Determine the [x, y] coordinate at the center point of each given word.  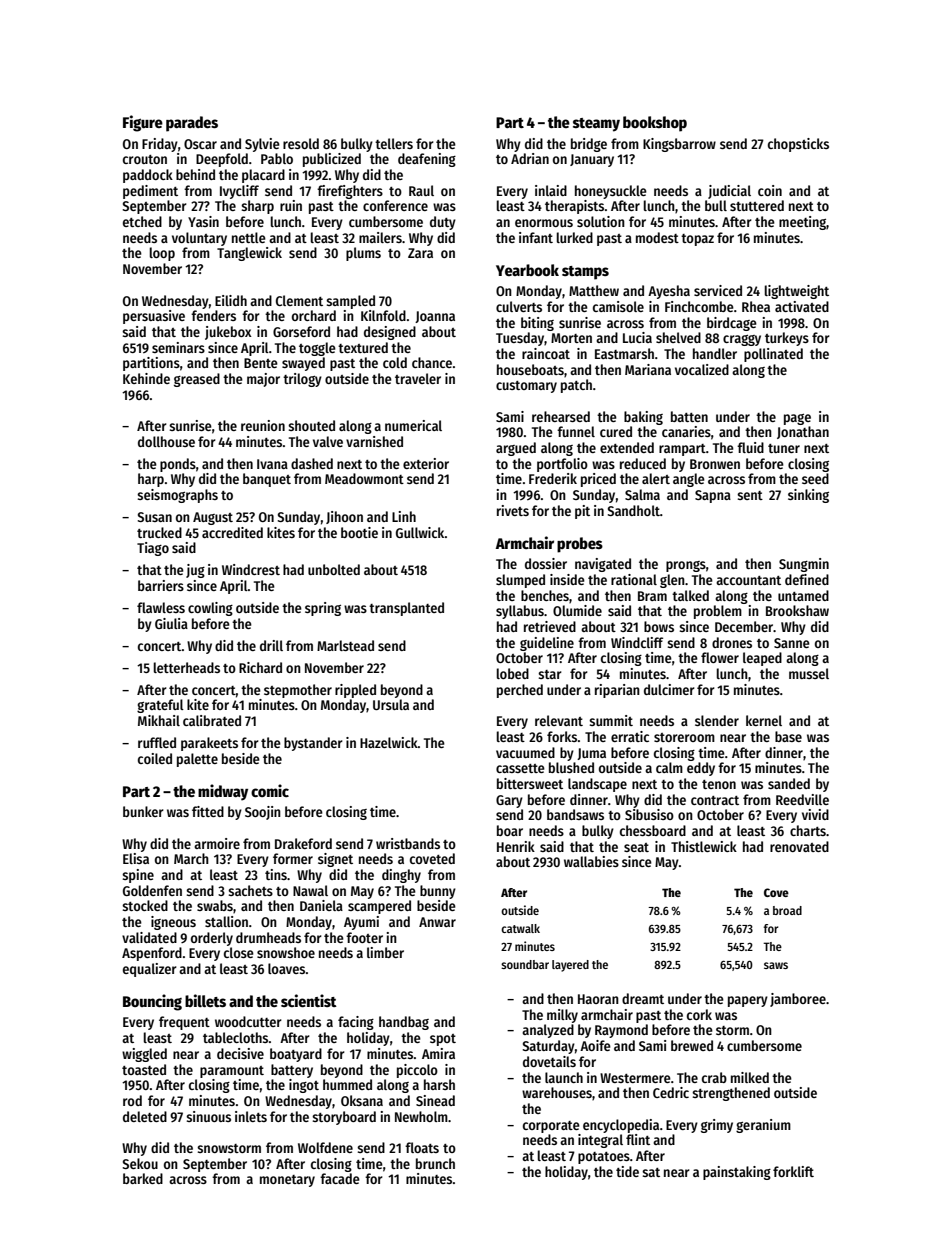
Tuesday [520, 339]
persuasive [154, 317]
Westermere [635, 1078]
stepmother [298, 691]
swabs [215, 905]
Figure [143, 123]
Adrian [530, 158]
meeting [803, 223]
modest [657, 237]
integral [600, 1141]
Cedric [671, 1092]
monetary [287, 1181]
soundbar [525, 964]
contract [715, 800]
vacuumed [525, 752]
